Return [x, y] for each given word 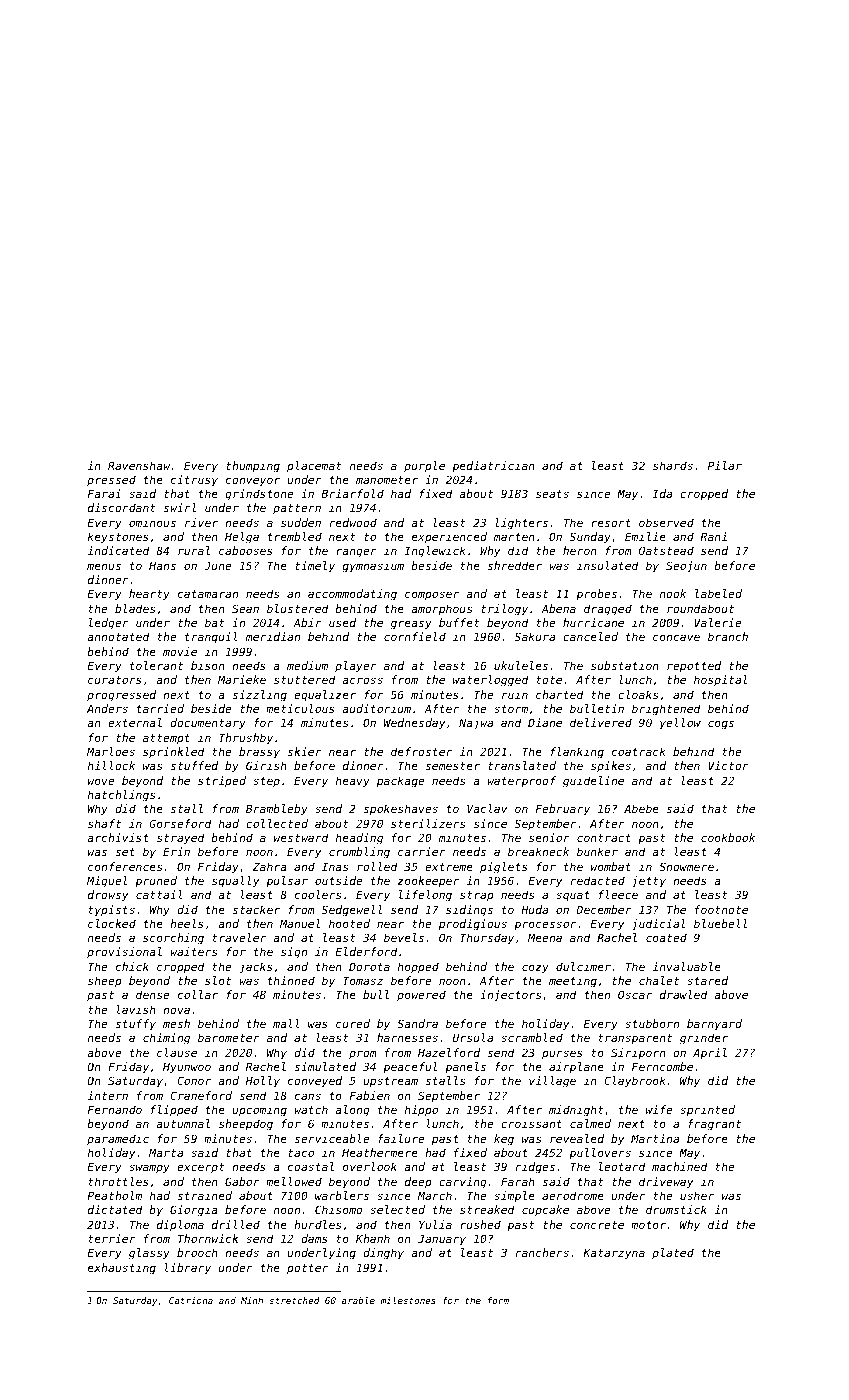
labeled [718, 593]
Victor [728, 765]
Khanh [373, 1238]
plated [673, 1254]
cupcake [545, 1211]
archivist [118, 837]
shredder [515, 565]
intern [107, 1095]
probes [596, 594]
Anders [107, 708]
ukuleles [521, 665]
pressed [111, 481]
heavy [353, 782]
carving [463, 1183]
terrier [112, 1238]
